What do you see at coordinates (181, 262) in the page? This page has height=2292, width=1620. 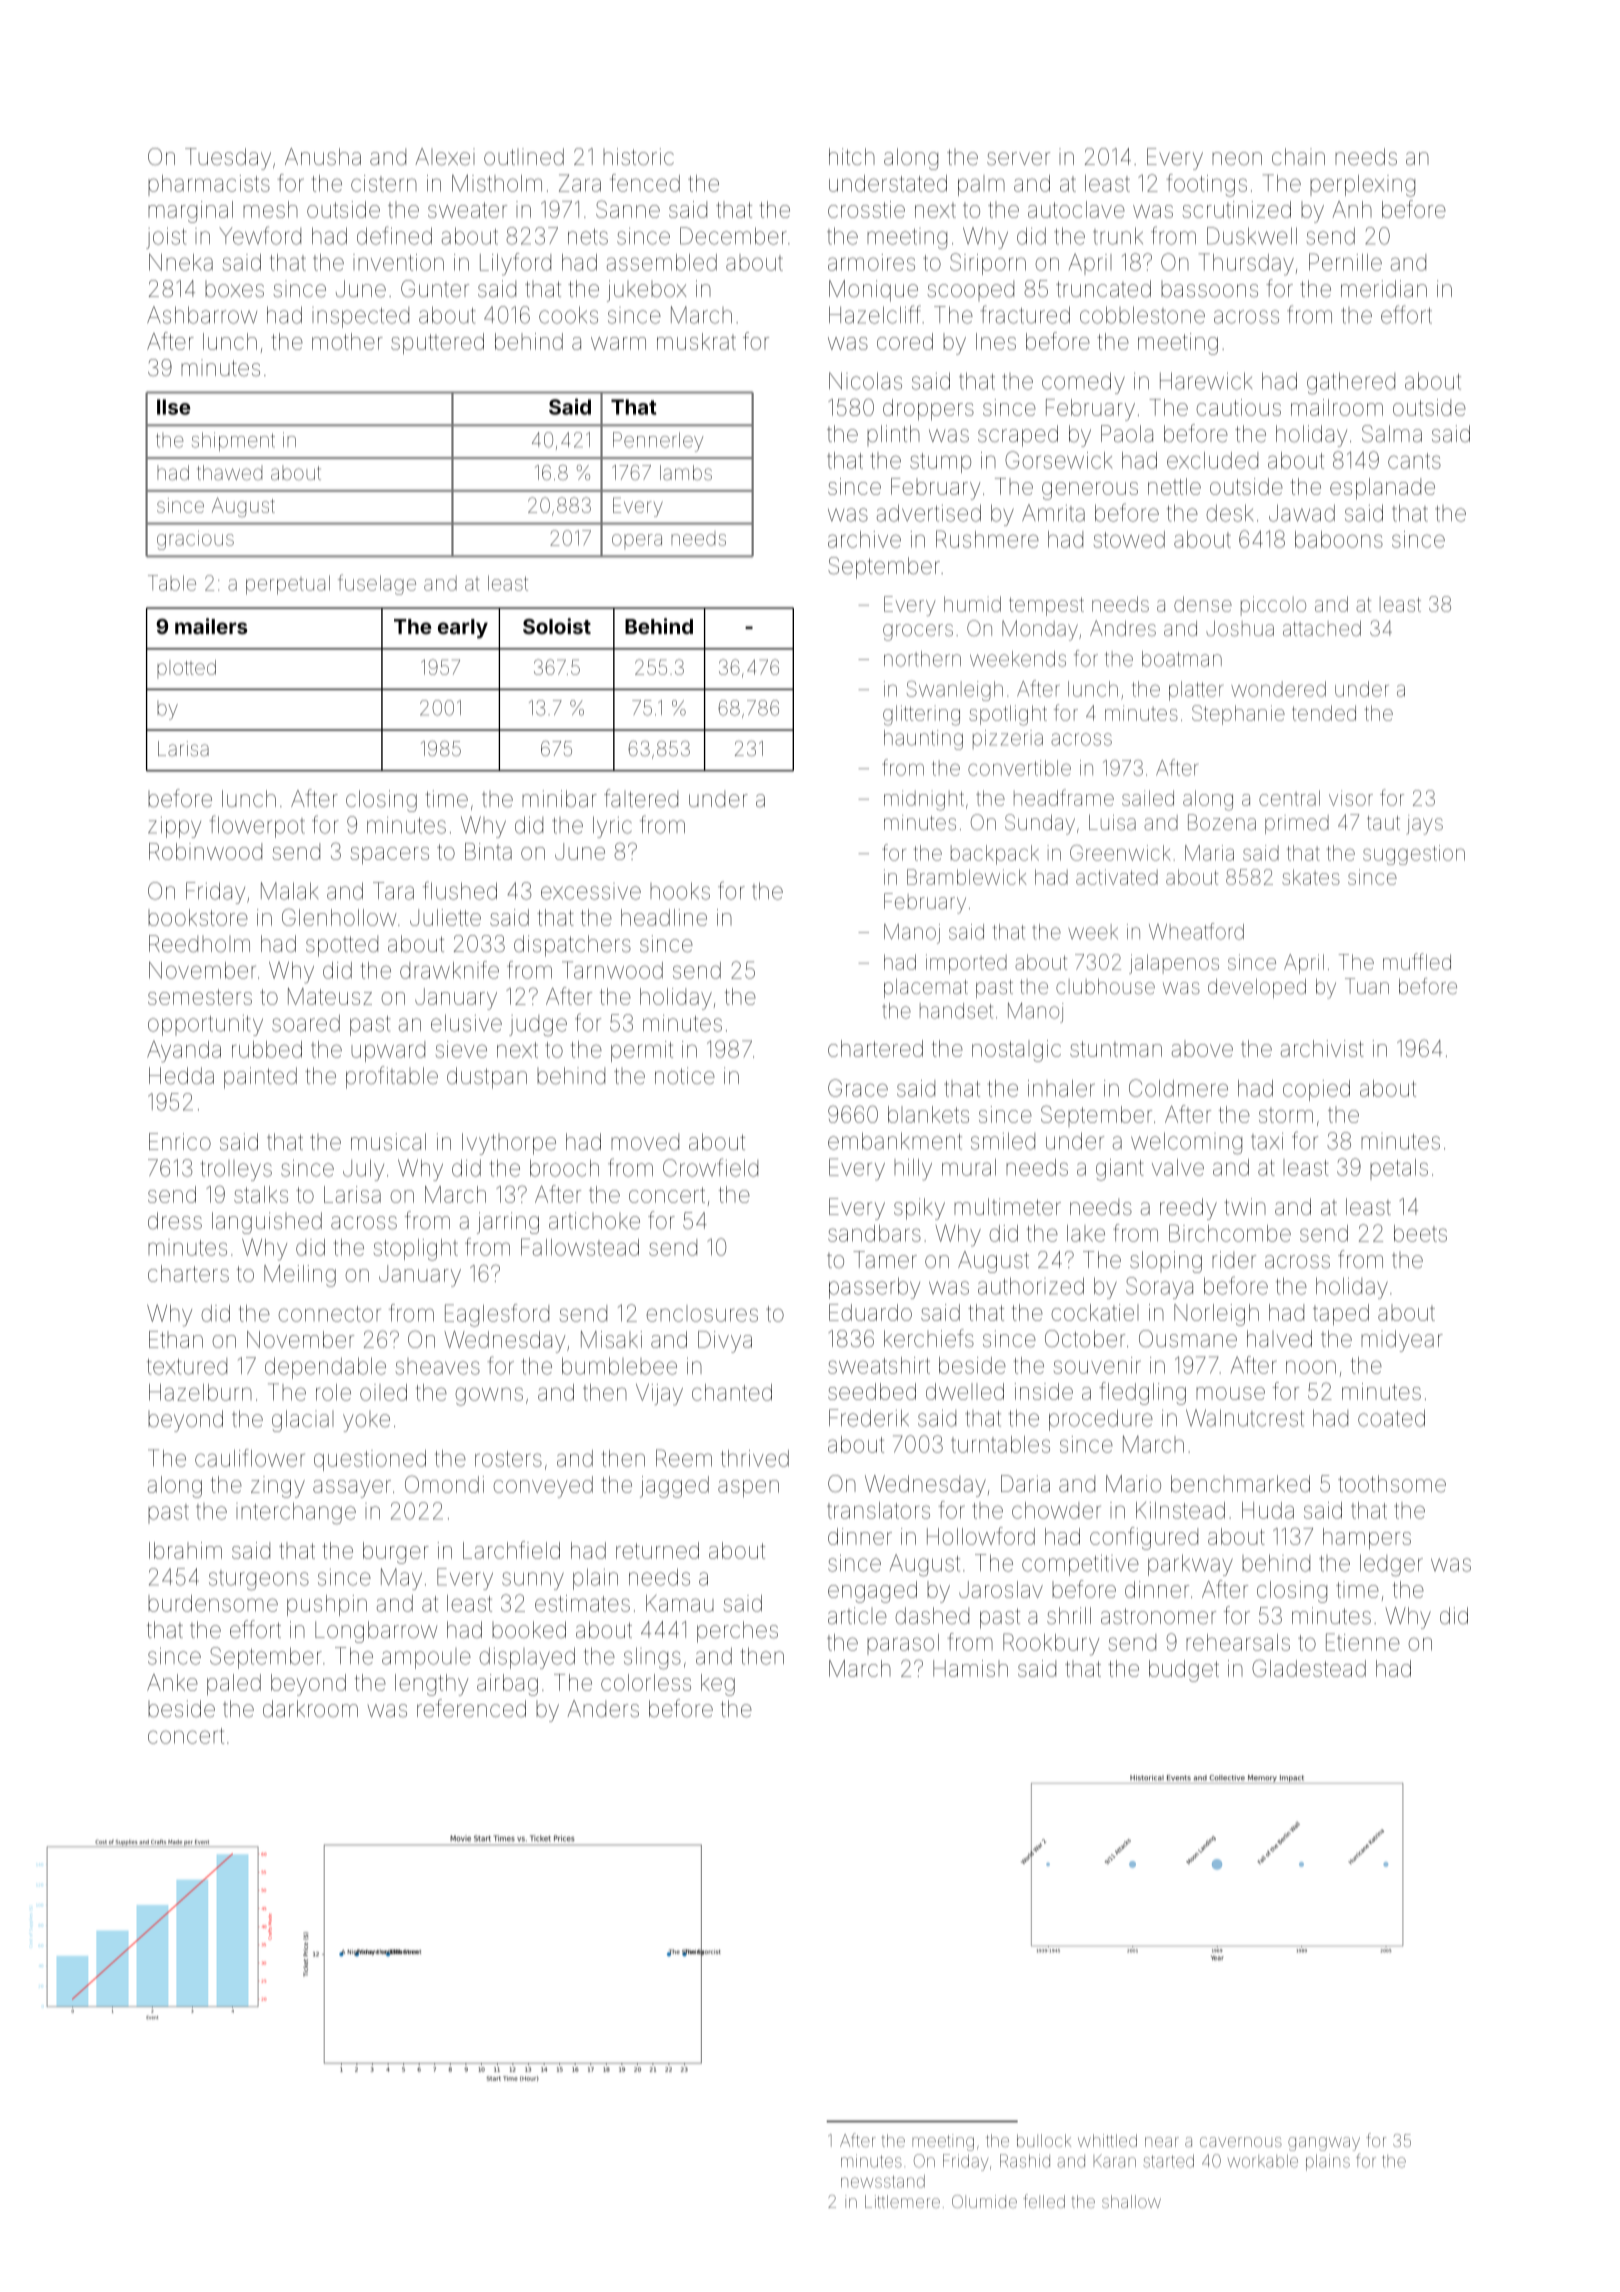 I see `Nneka` at bounding box center [181, 262].
